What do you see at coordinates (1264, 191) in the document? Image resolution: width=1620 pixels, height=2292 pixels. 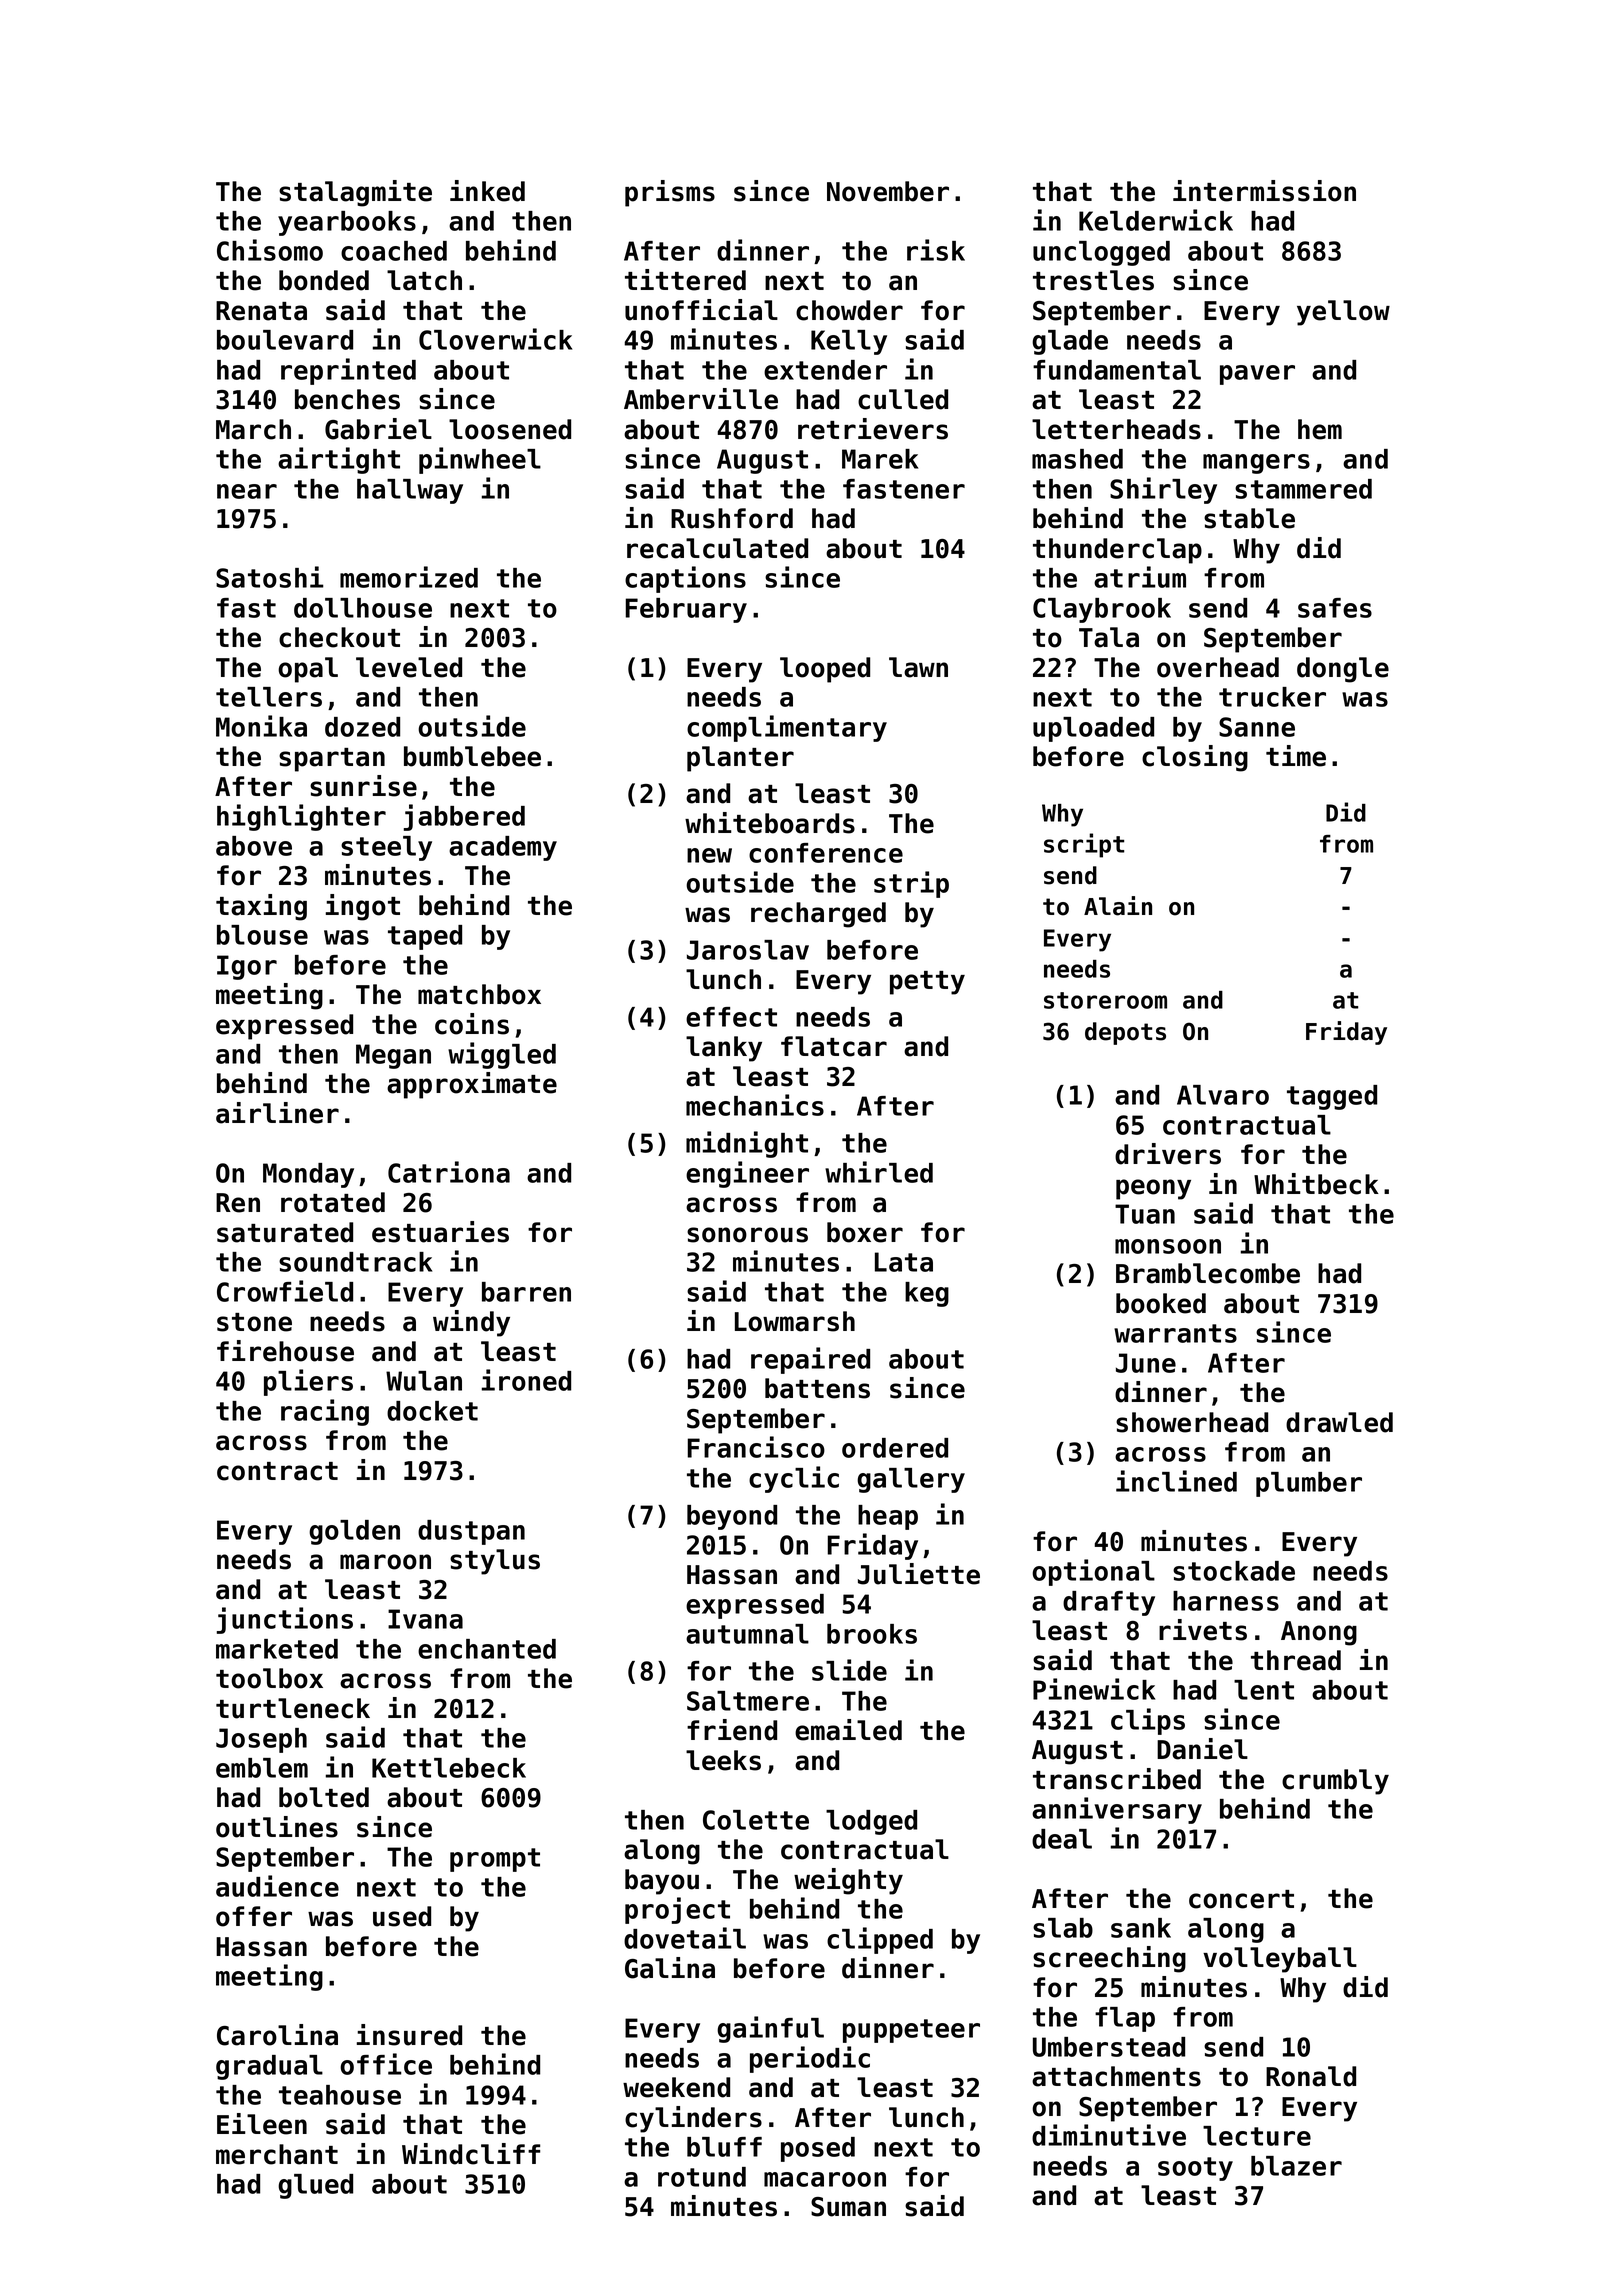 I see `intermission` at bounding box center [1264, 191].
